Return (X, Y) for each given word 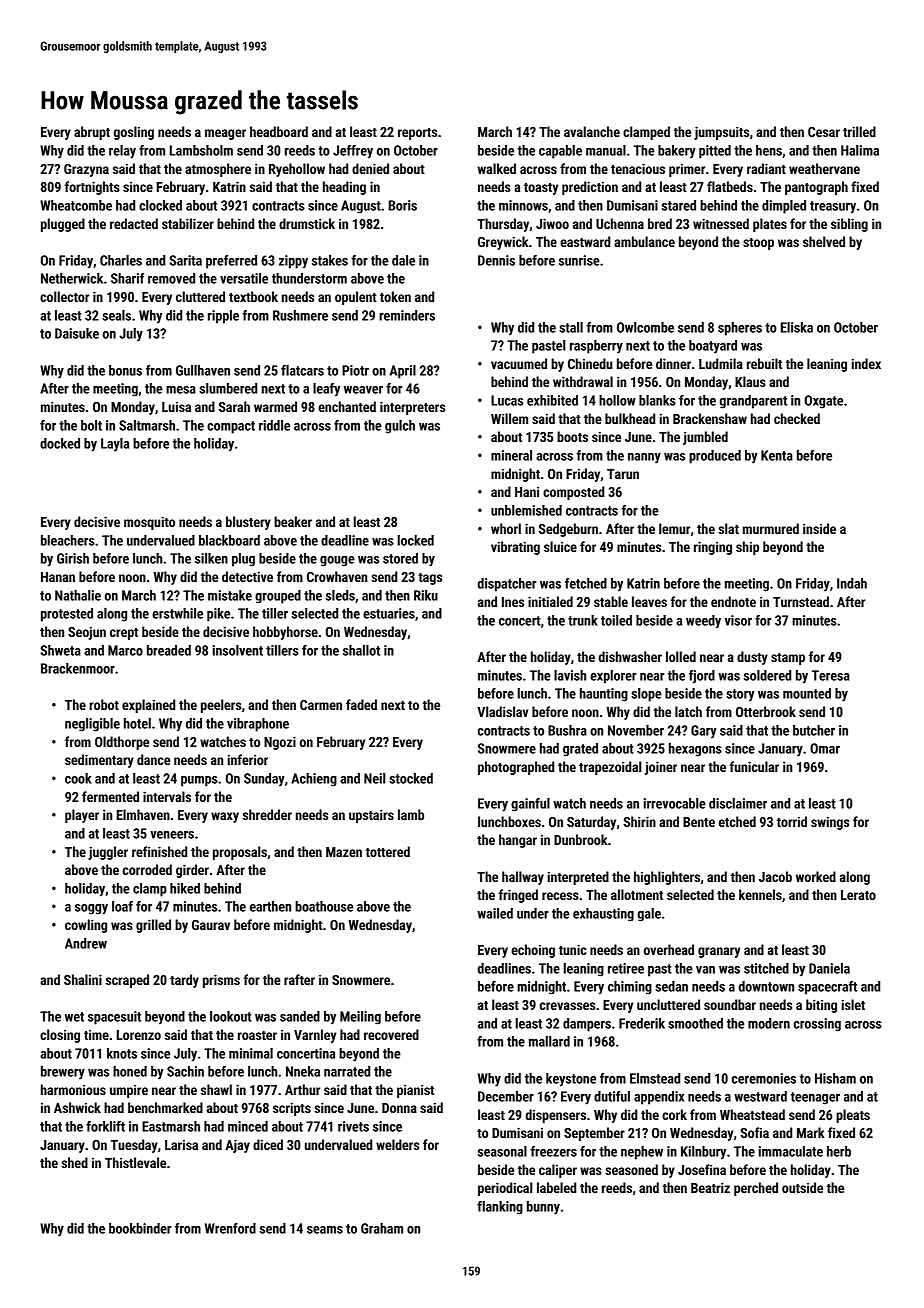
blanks (657, 400)
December (506, 1096)
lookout (231, 1016)
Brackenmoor (78, 668)
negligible (92, 725)
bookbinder (140, 1228)
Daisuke (77, 333)
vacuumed (519, 363)
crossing (817, 1025)
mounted (807, 693)
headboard (279, 131)
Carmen (321, 705)
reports (417, 134)
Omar (825, 748)
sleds (340, 595)
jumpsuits (721, 133)
